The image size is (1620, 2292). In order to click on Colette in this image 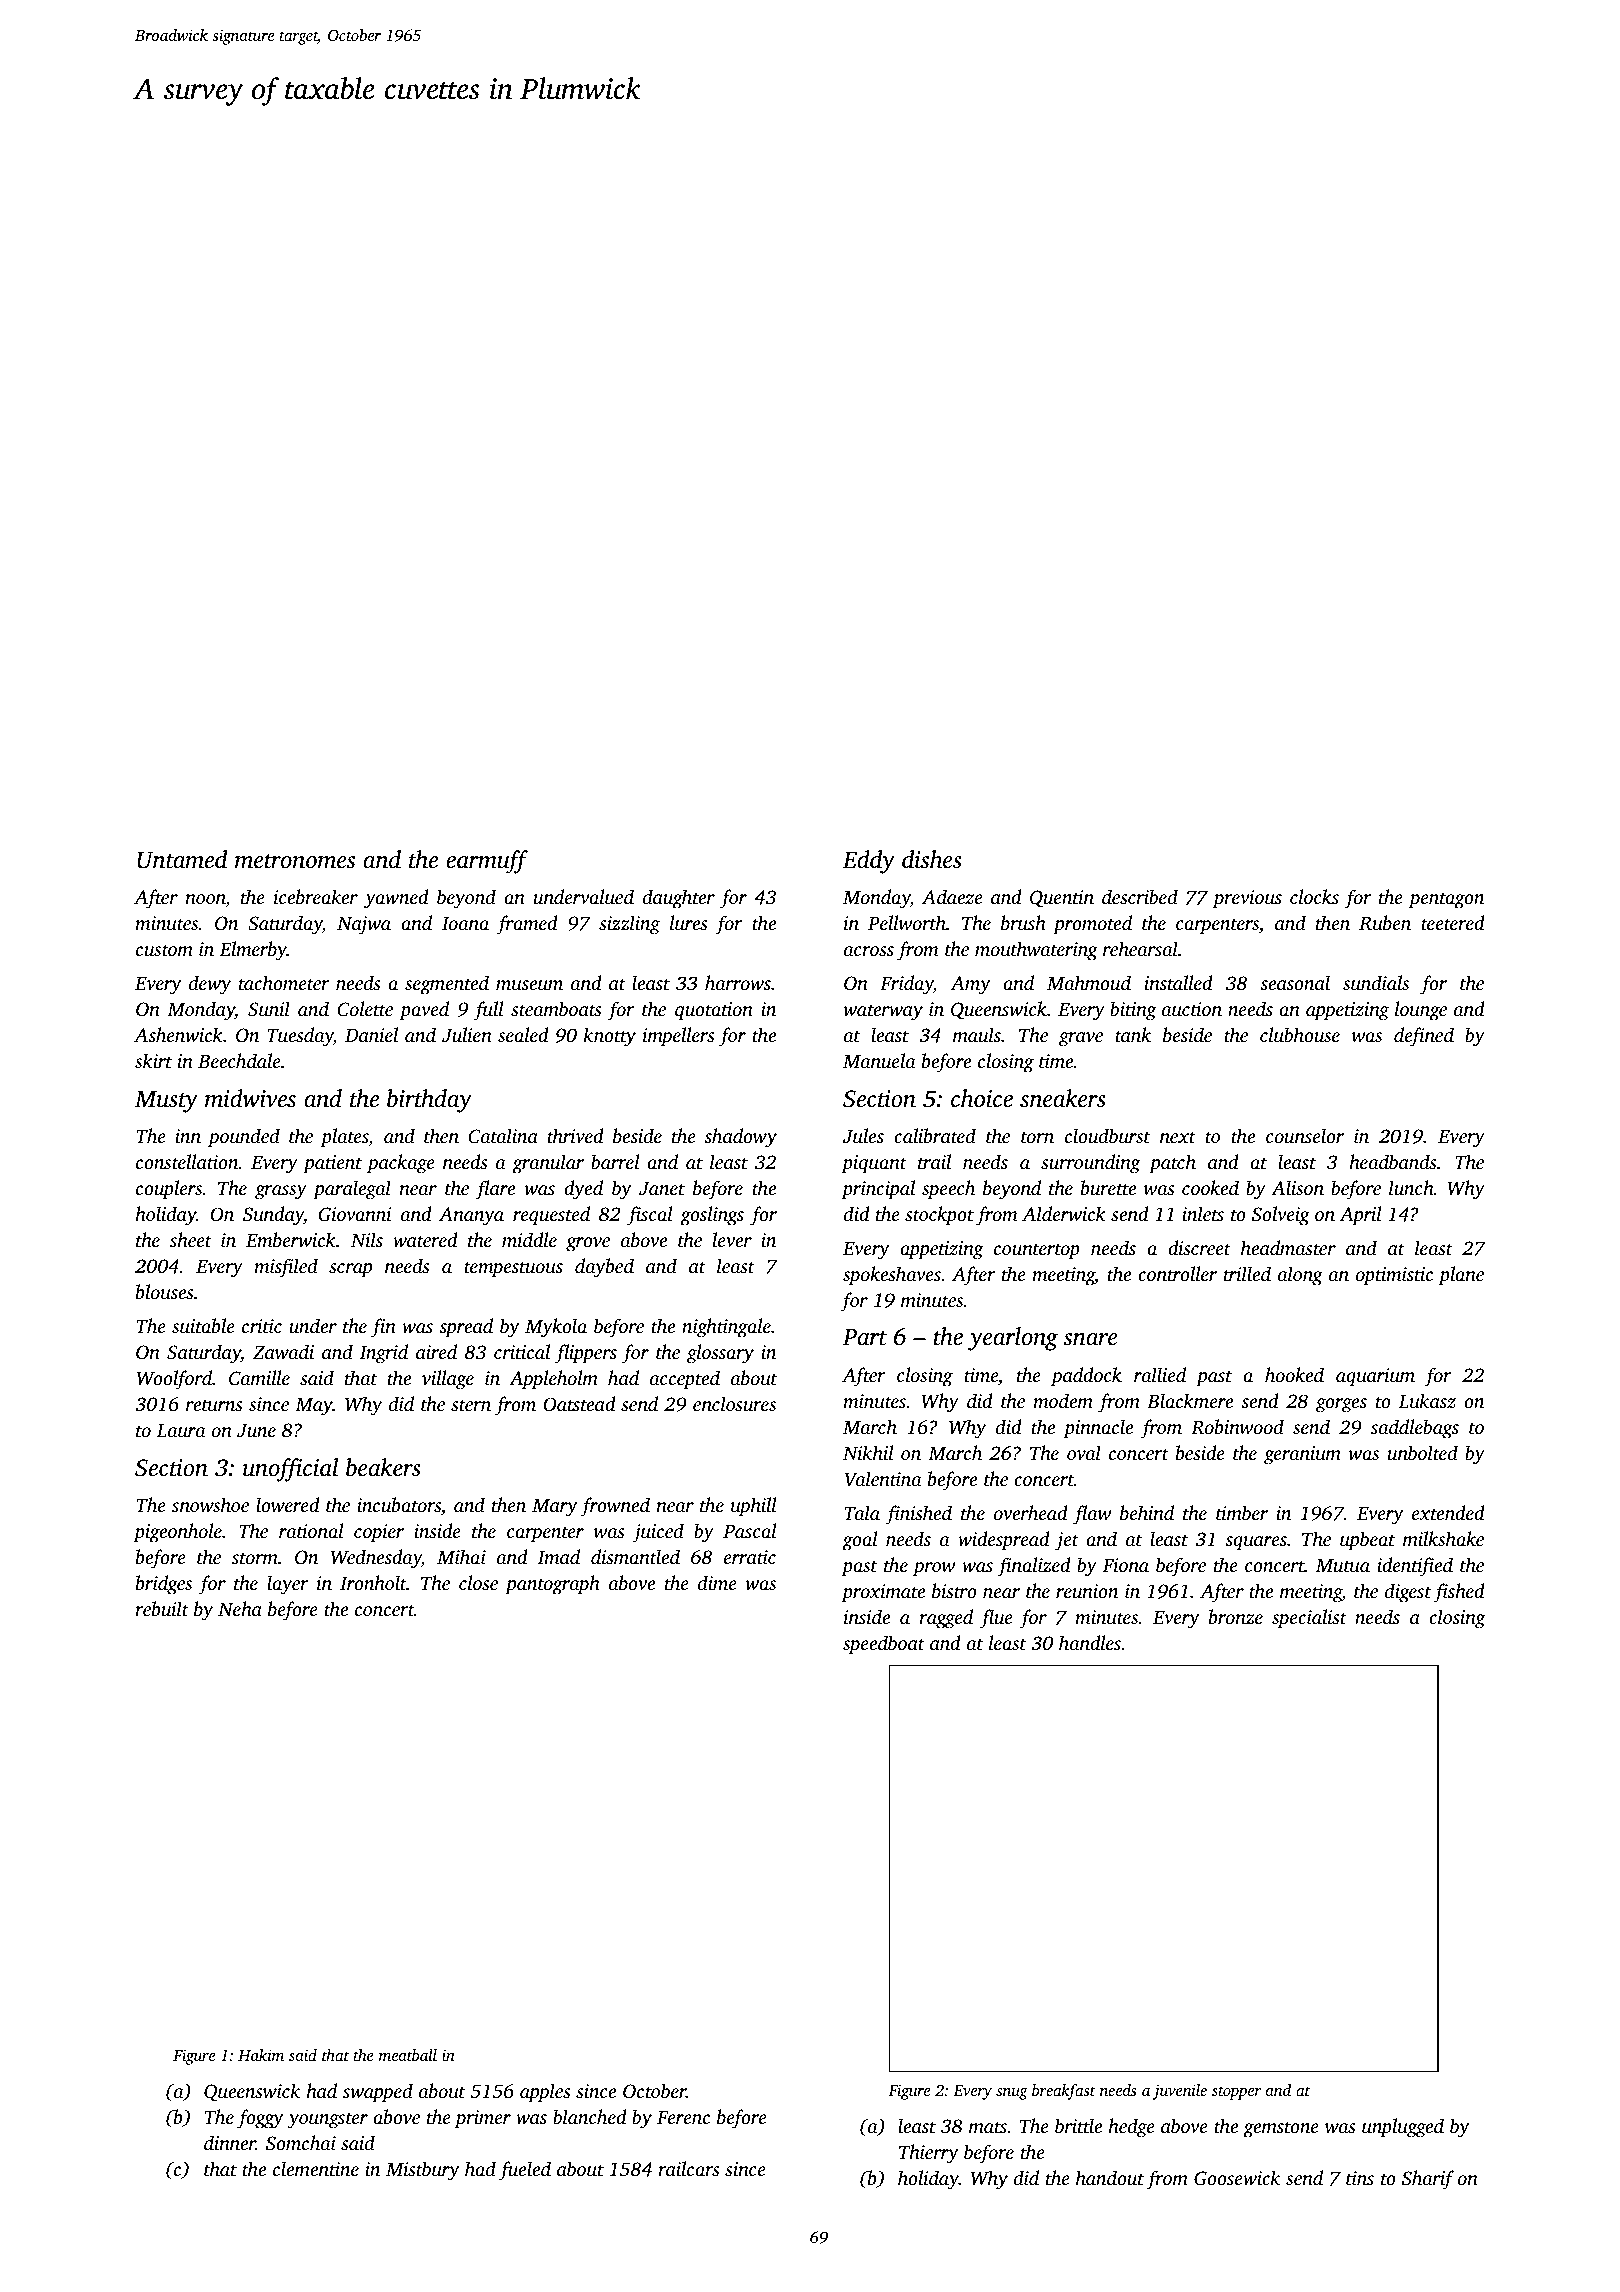, I will do `click(365, 1009)`.
